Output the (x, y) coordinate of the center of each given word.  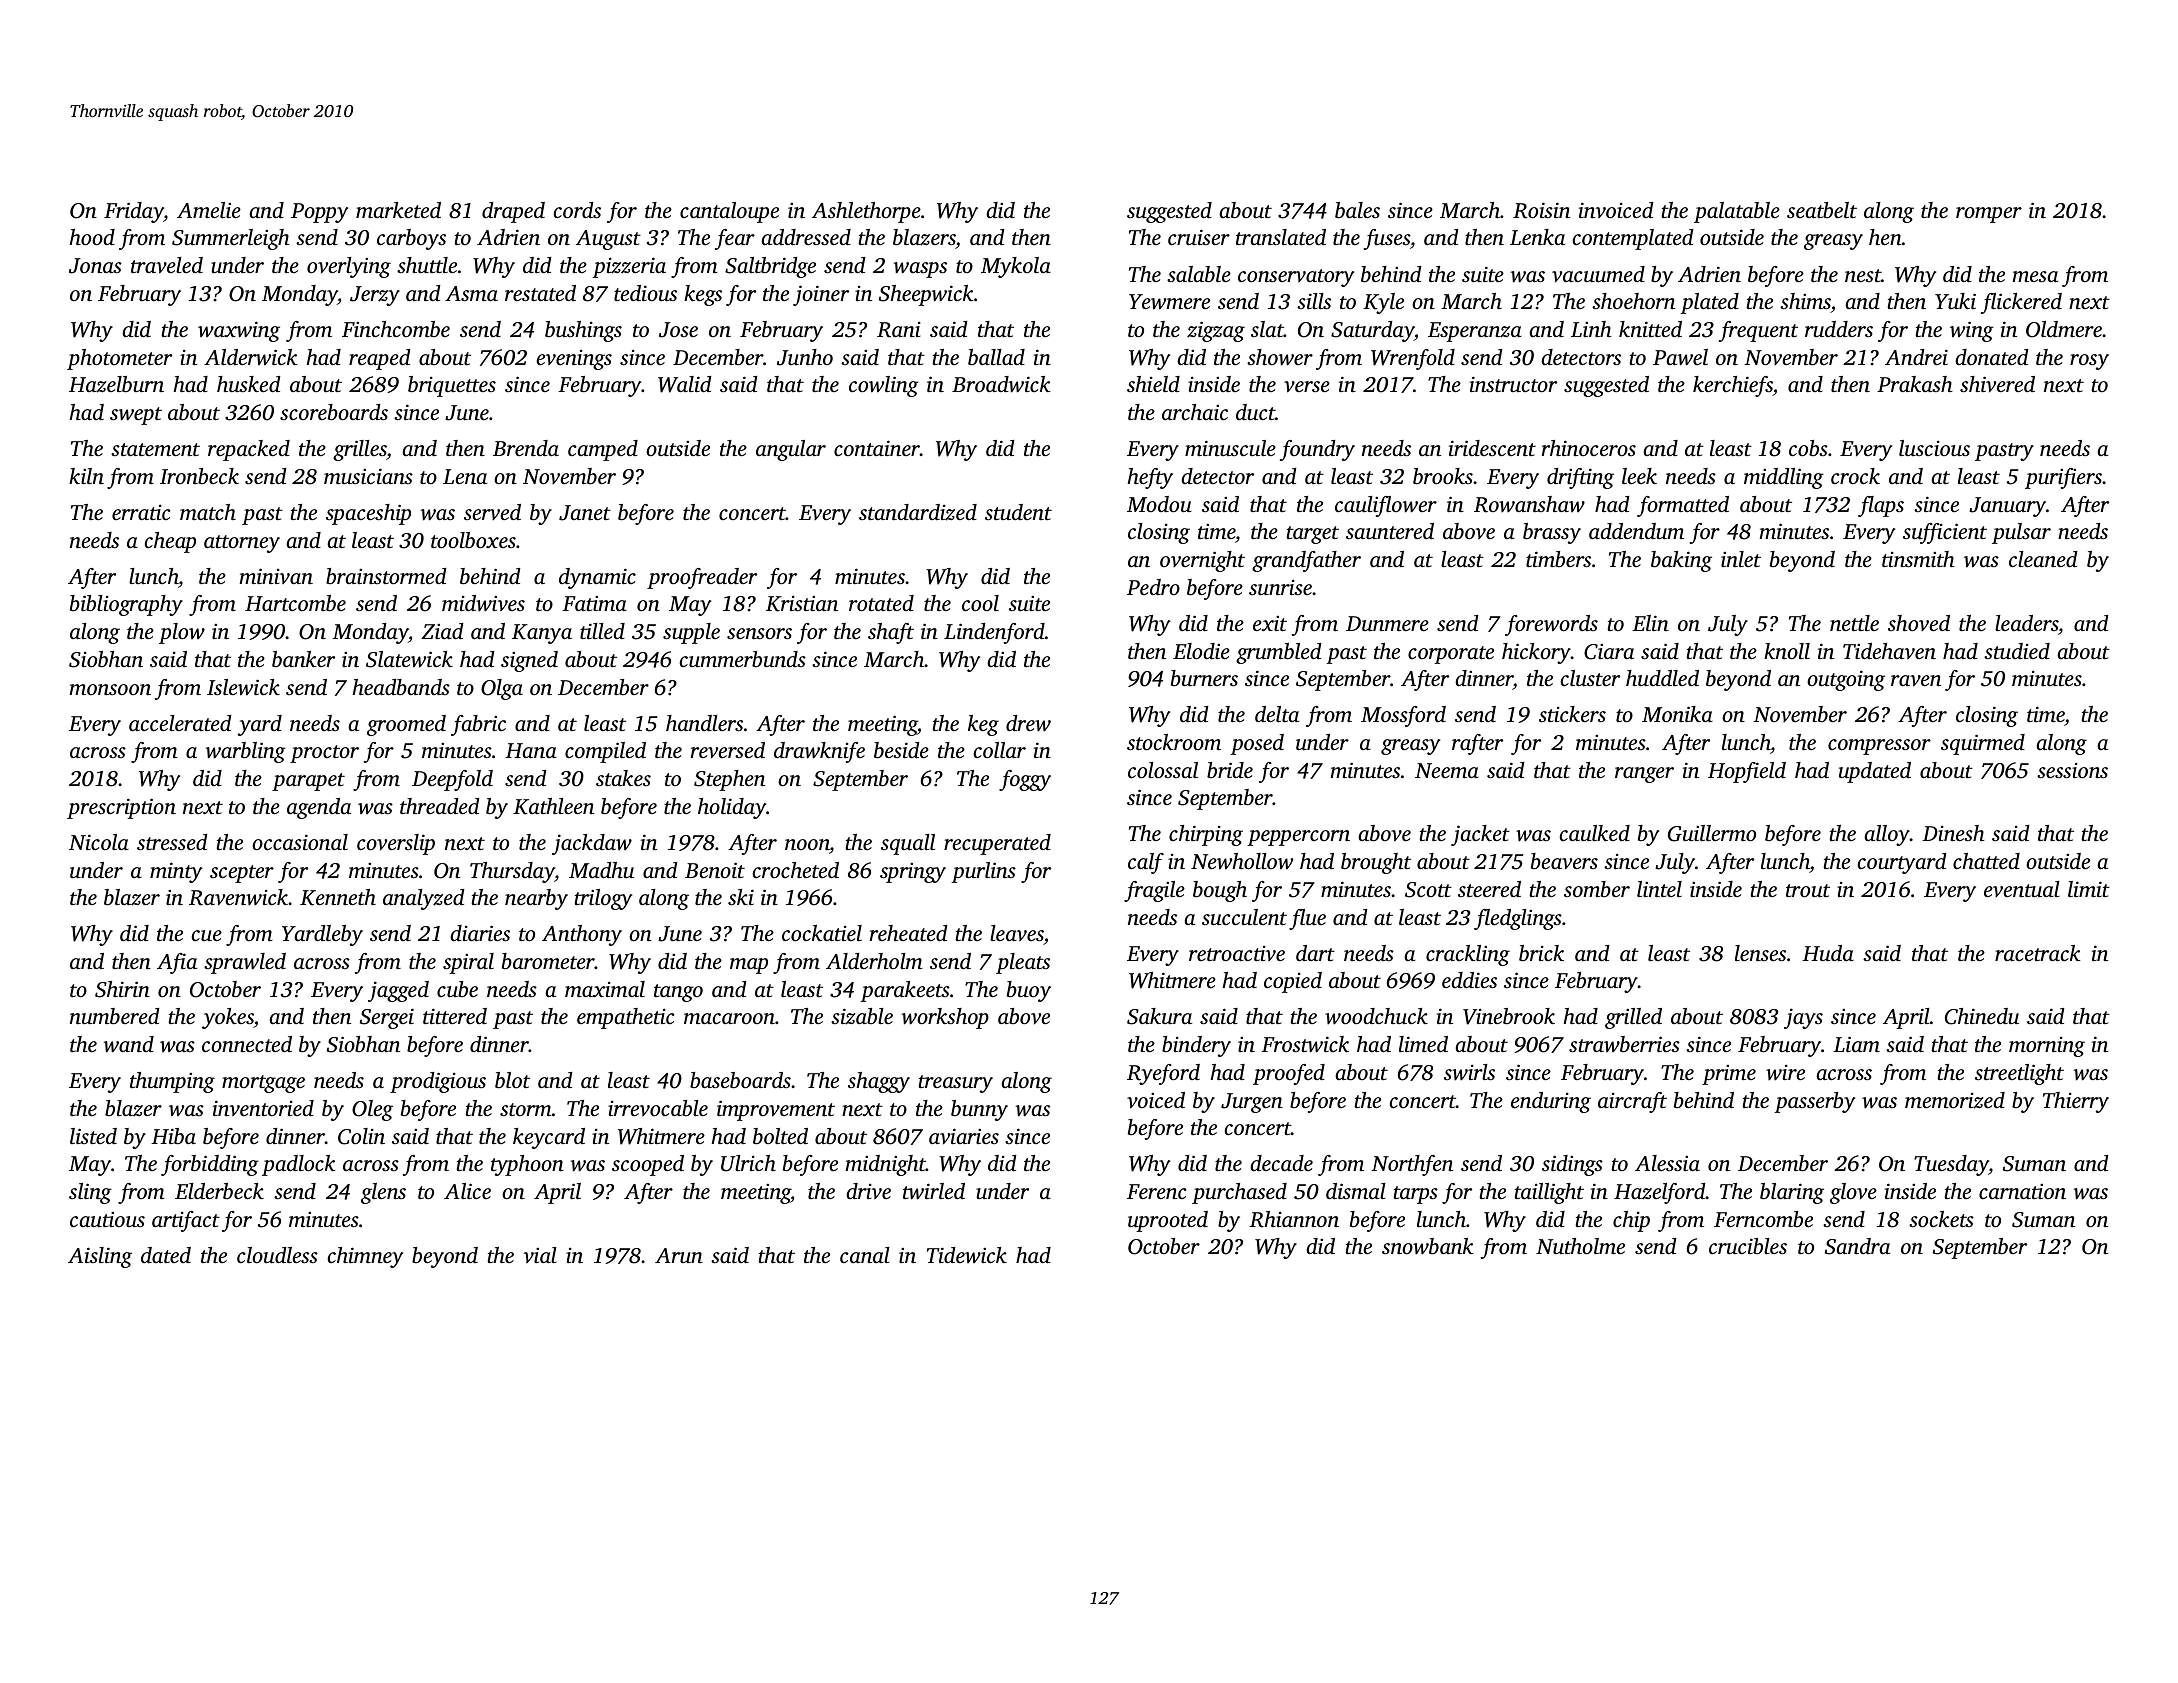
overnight (1202, 561)
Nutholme (1580, 1246)
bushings (583, 331)
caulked (1594, 833)
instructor (1513, 384)
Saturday (1372, 331)
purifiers (2063, 478)
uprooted (1168, 1221)
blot (512, 1080)
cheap (170, 542)
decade (1281, 1163)
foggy (1025, 780)
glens (383, 1193)
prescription (121, 808)
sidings (1572, 1165)
